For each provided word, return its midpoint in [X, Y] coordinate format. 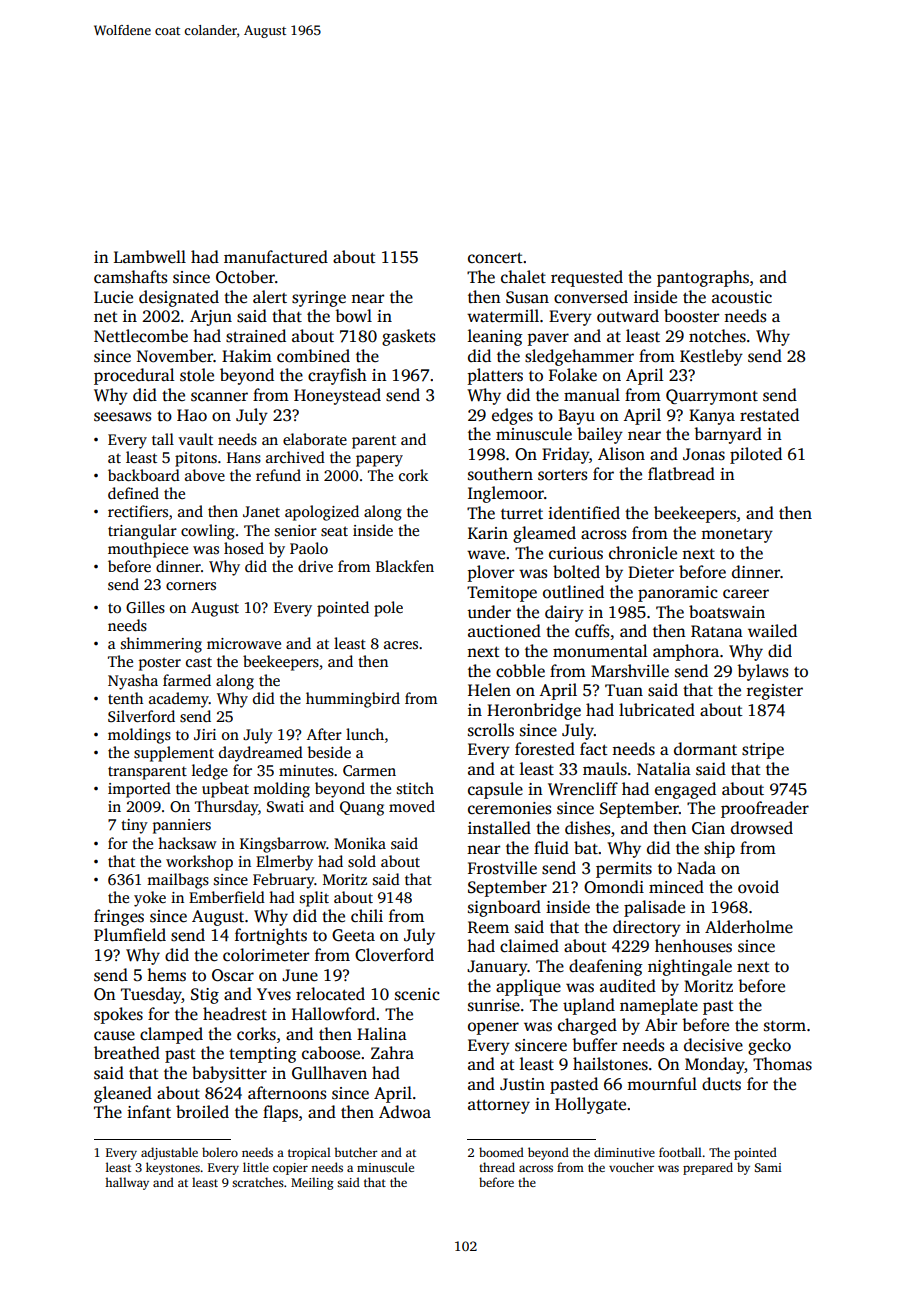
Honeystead [337, 396]
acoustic [742, 297]
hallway [127, 1183]
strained [256, 336]
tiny [134, 826]
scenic [417, 994]
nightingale [690, 967]
